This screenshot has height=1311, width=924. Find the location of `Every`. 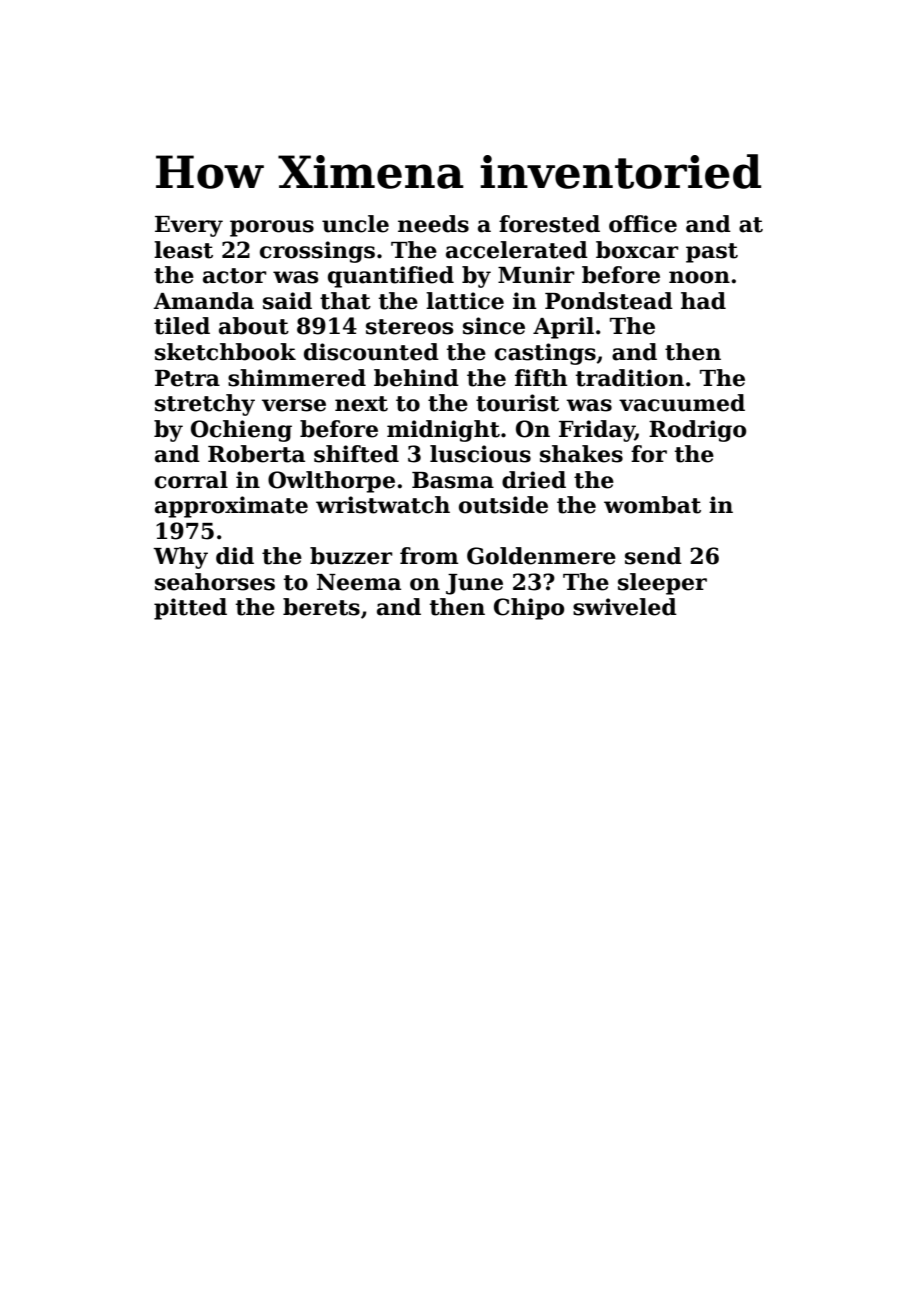

Every is located at coordinates (189, 226).
